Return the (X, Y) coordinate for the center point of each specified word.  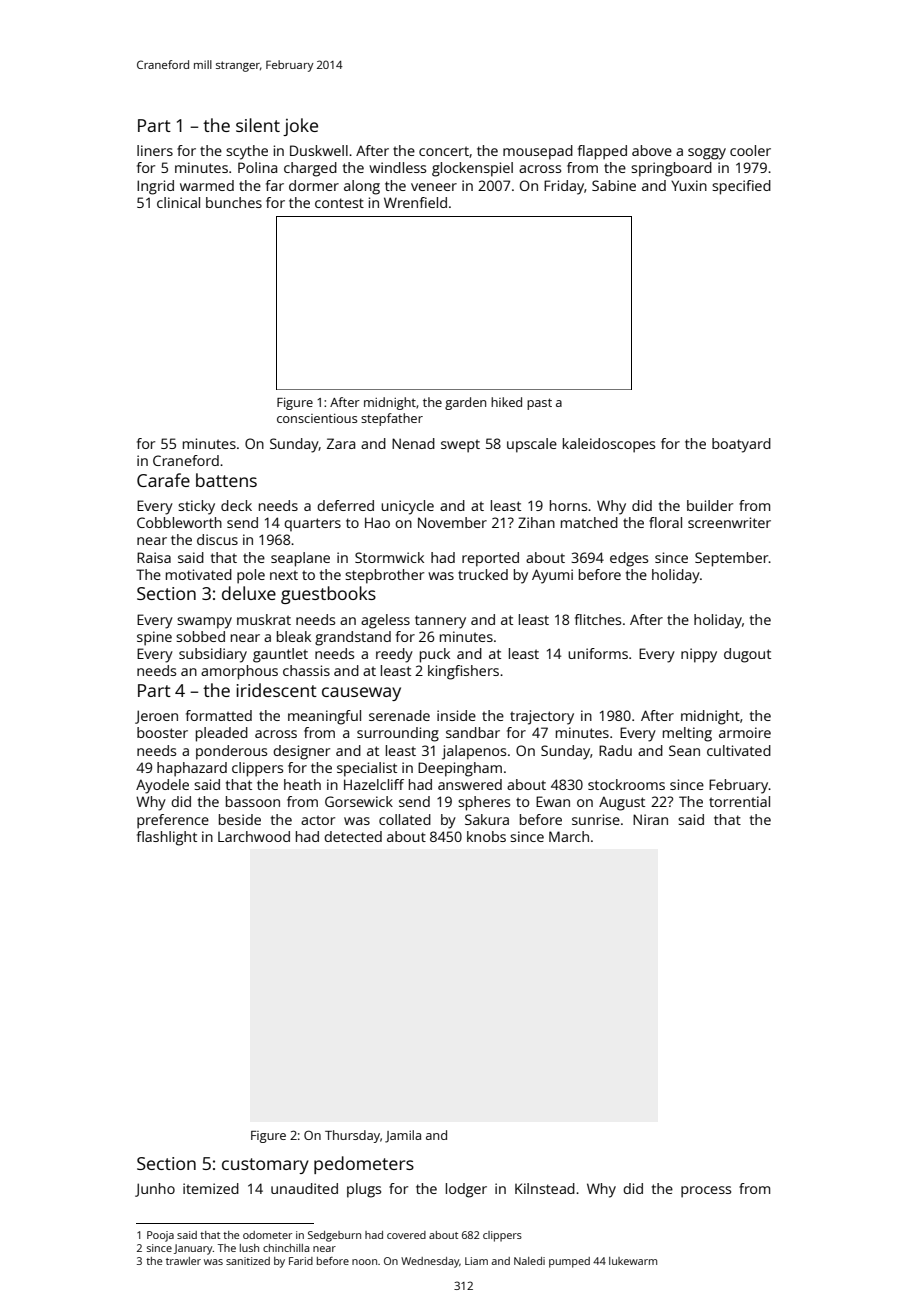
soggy (707, 154)
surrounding (398, 734)
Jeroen (156, 717)
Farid (301, 1261)
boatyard (741, 445)
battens (226, 480)
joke (300, 127)
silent (258, 125)
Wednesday (430, 1262)
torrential (739, 801)
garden (465, 403)
